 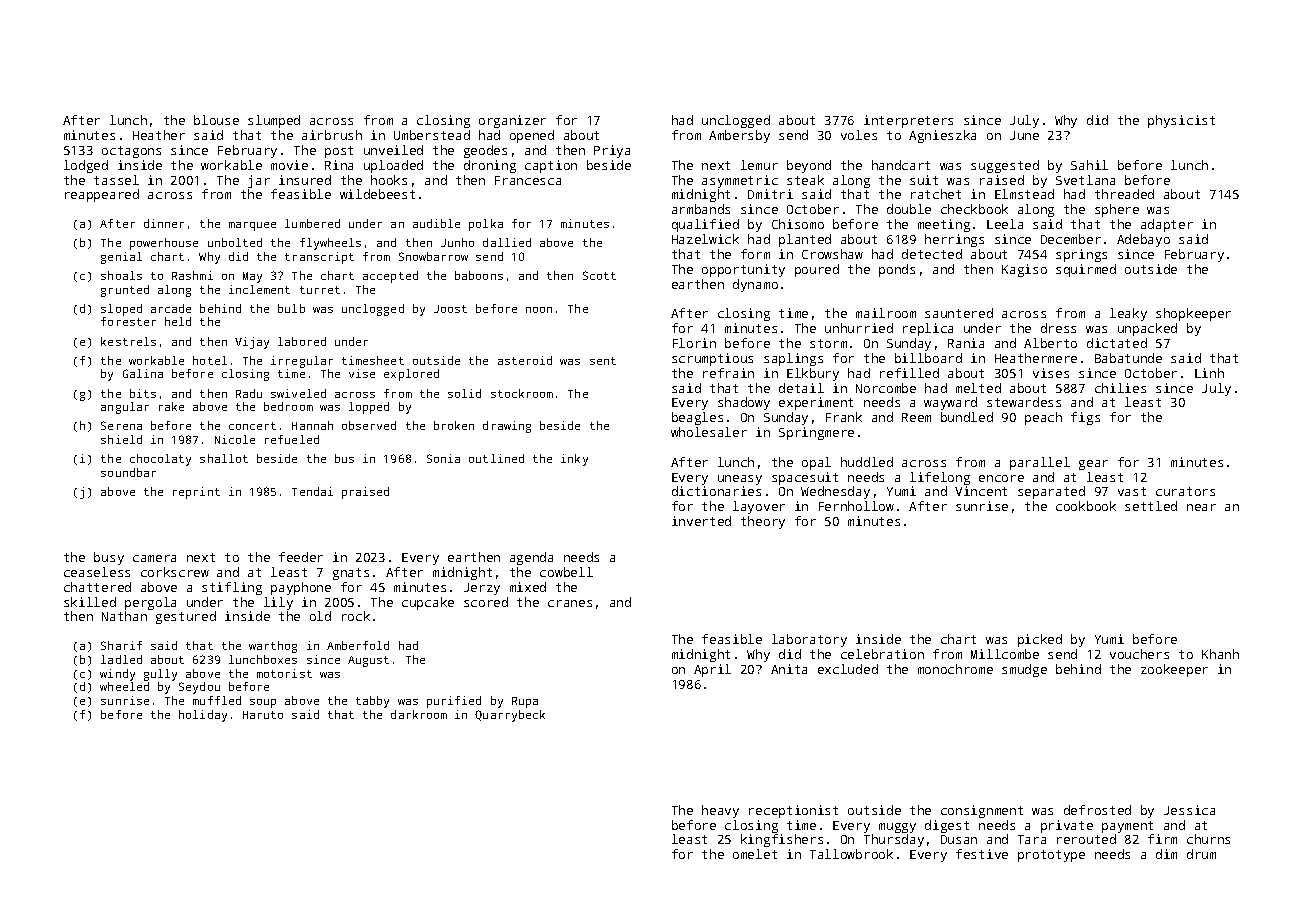 What do you see at coordinates (1166, 854) in the screenshot?
I see `dim` at bounding box center [1166, 854].
